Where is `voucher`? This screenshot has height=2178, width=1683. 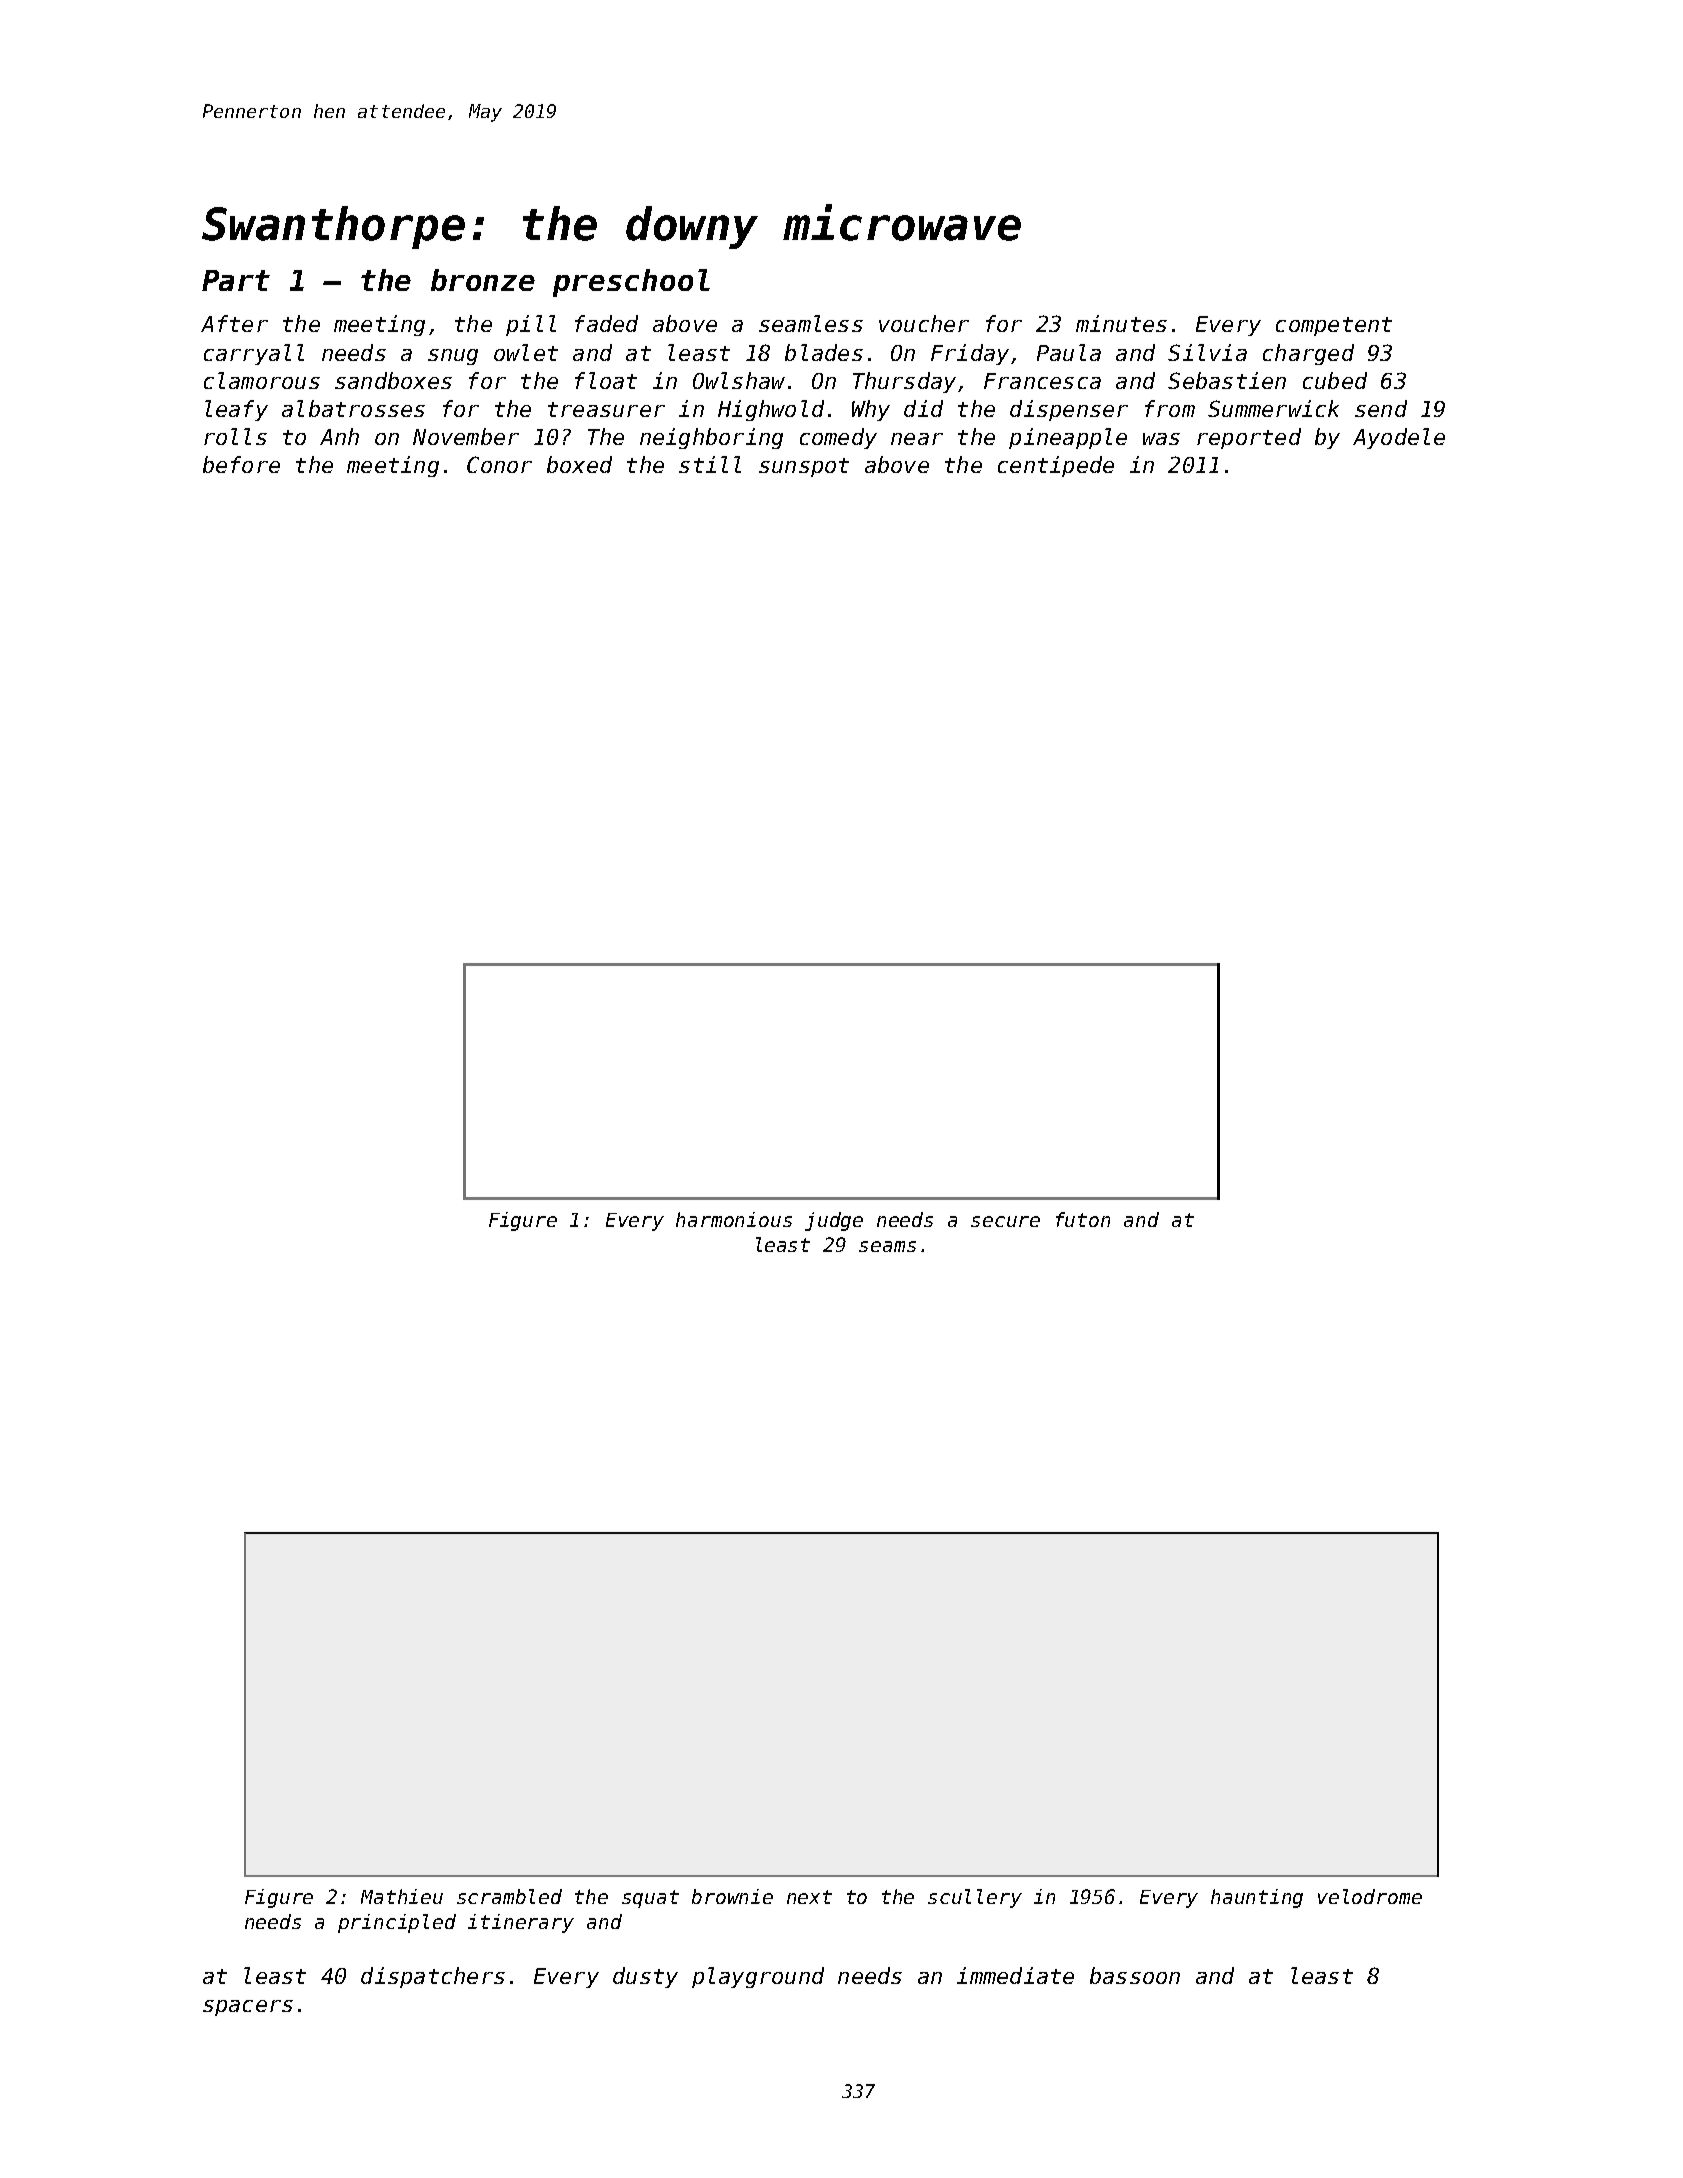
voucher is located at coordinates (924, 323).
